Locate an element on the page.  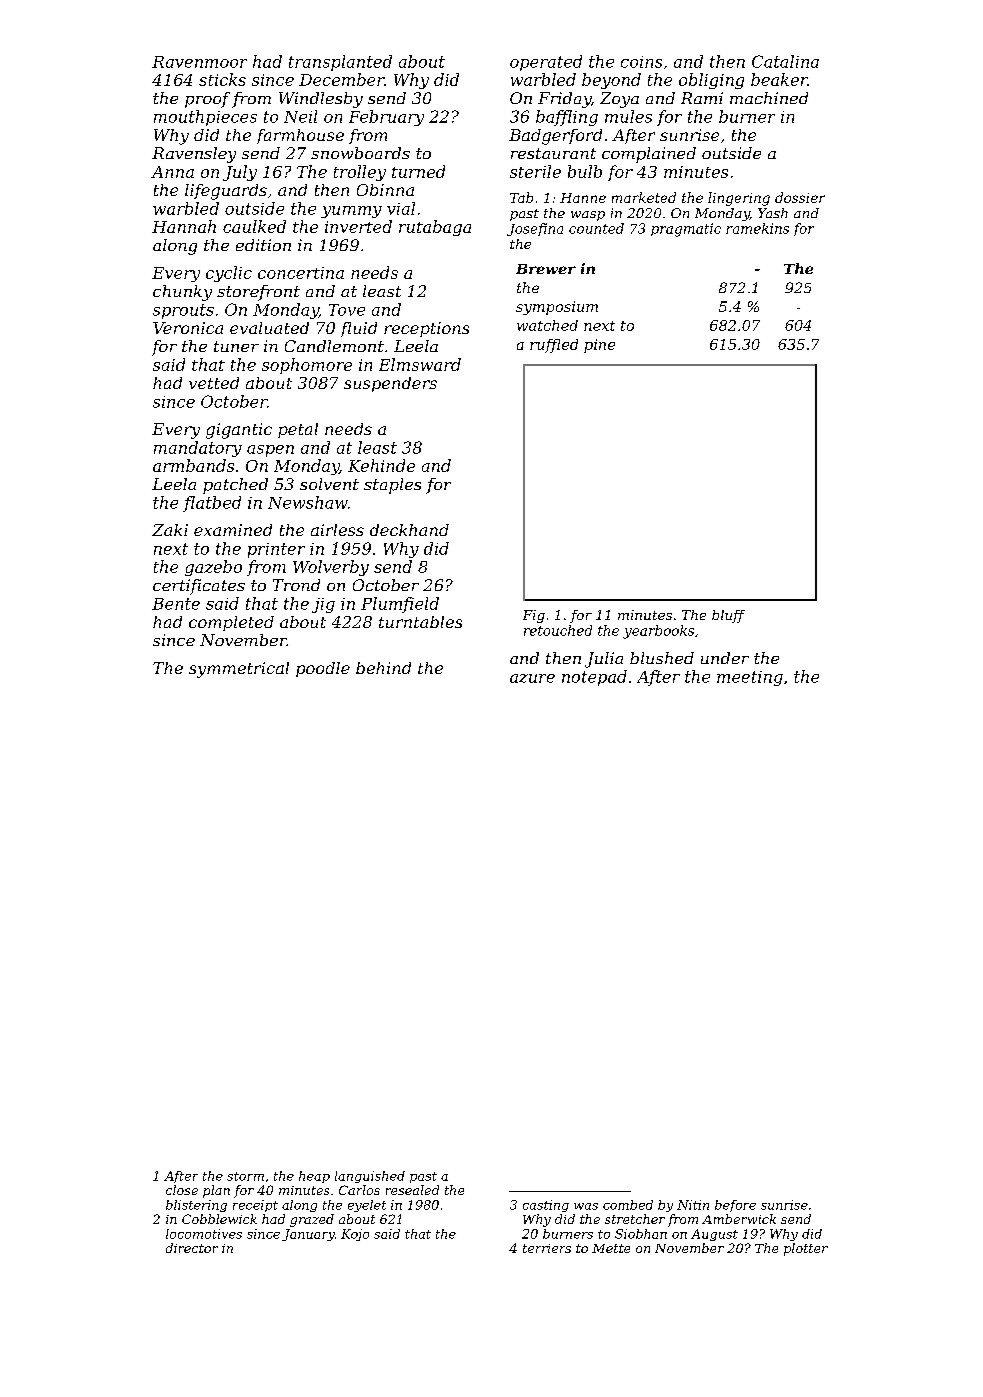
Mette is located at coordinates (611, 1248).
